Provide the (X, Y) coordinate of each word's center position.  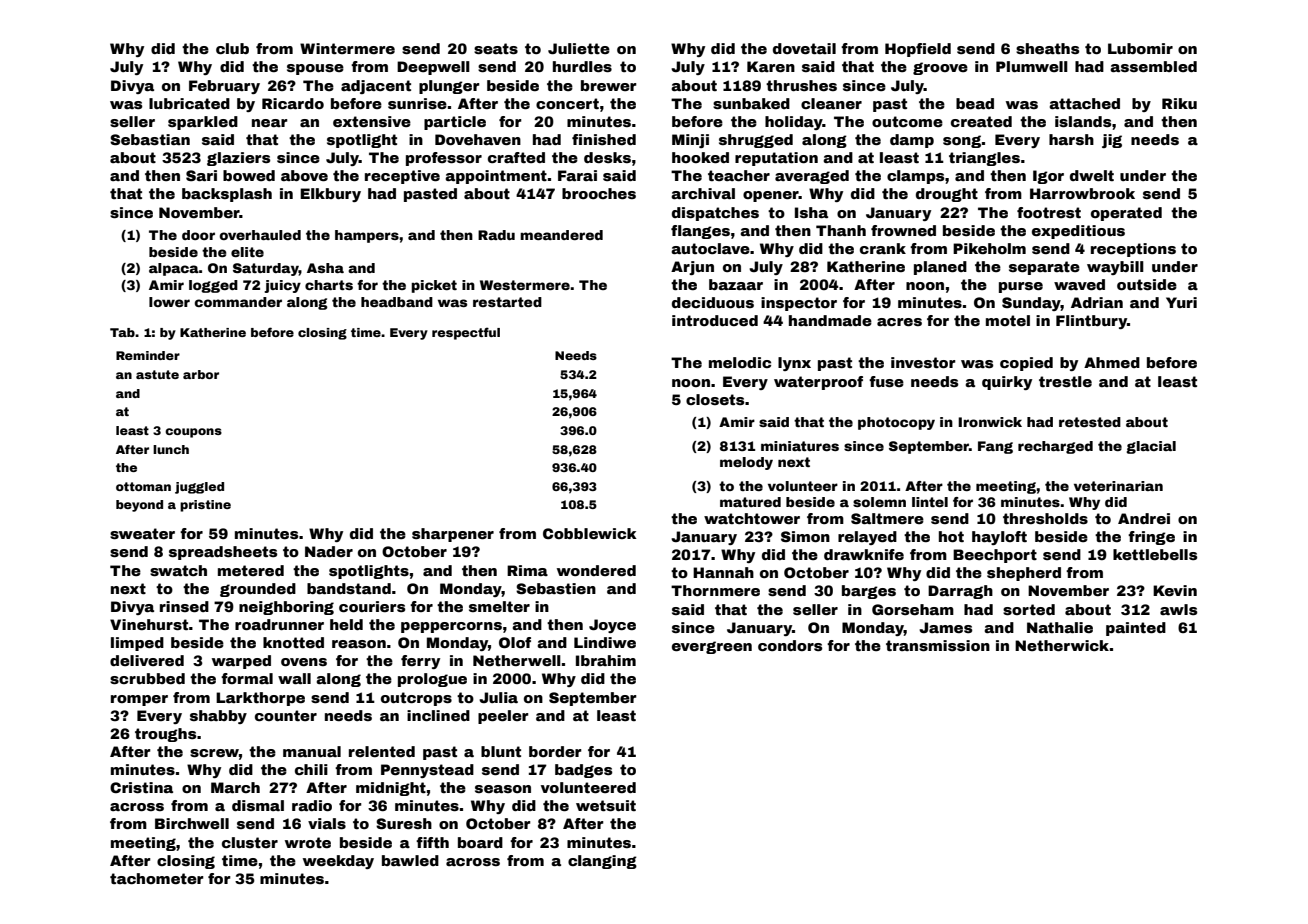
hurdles (582, 66)
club (232, 48)
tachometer (157, 878)
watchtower (752, 518)
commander (238, 302)
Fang (995, 447)
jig (1112, 141)
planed (940, 268)
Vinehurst (149, 624)
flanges (700, 232)
